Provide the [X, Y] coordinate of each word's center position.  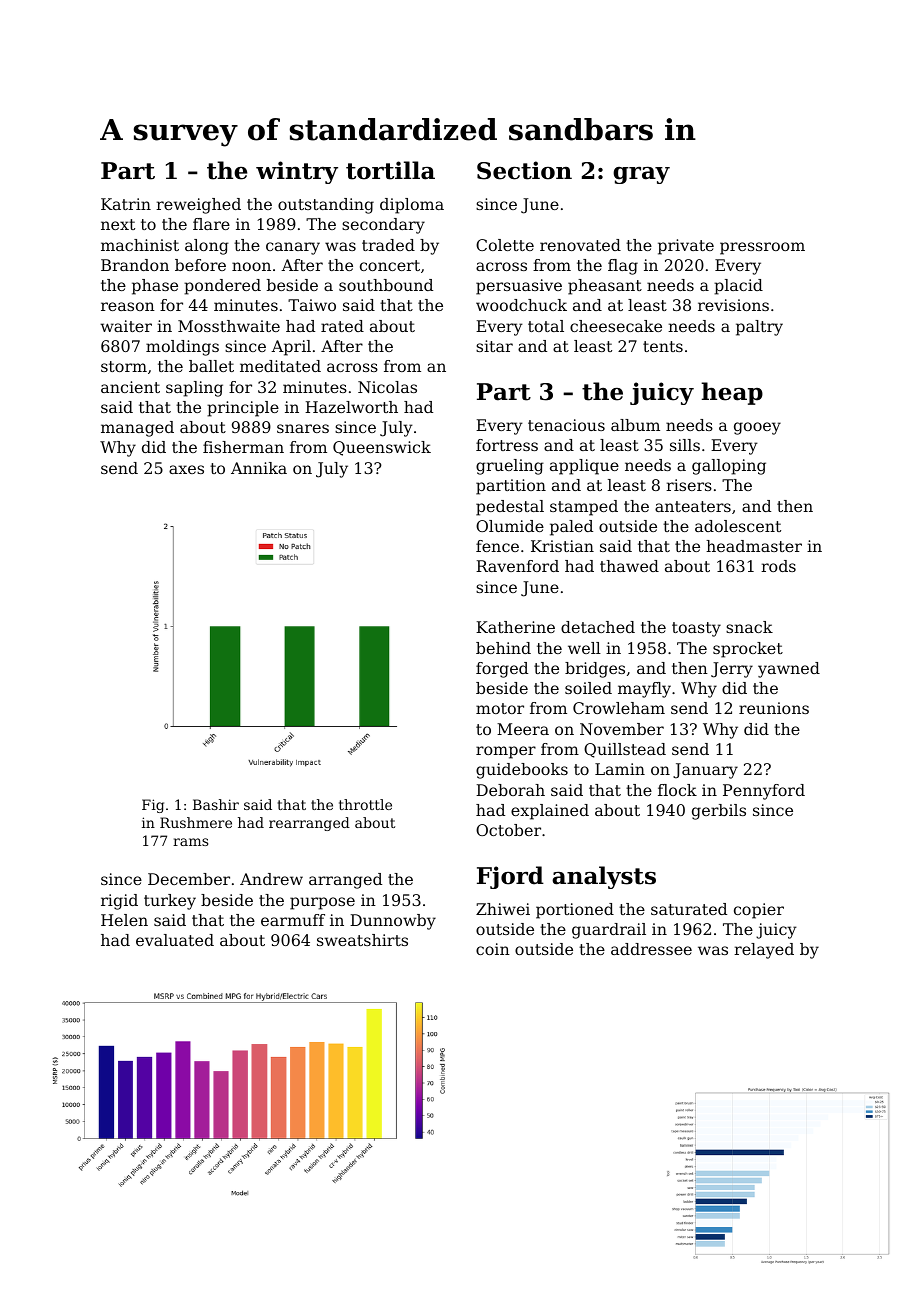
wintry [297, 172]
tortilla [390, 170]
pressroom [762, 248]
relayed [764, 951]
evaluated [175, 940]
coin [493, 949]
